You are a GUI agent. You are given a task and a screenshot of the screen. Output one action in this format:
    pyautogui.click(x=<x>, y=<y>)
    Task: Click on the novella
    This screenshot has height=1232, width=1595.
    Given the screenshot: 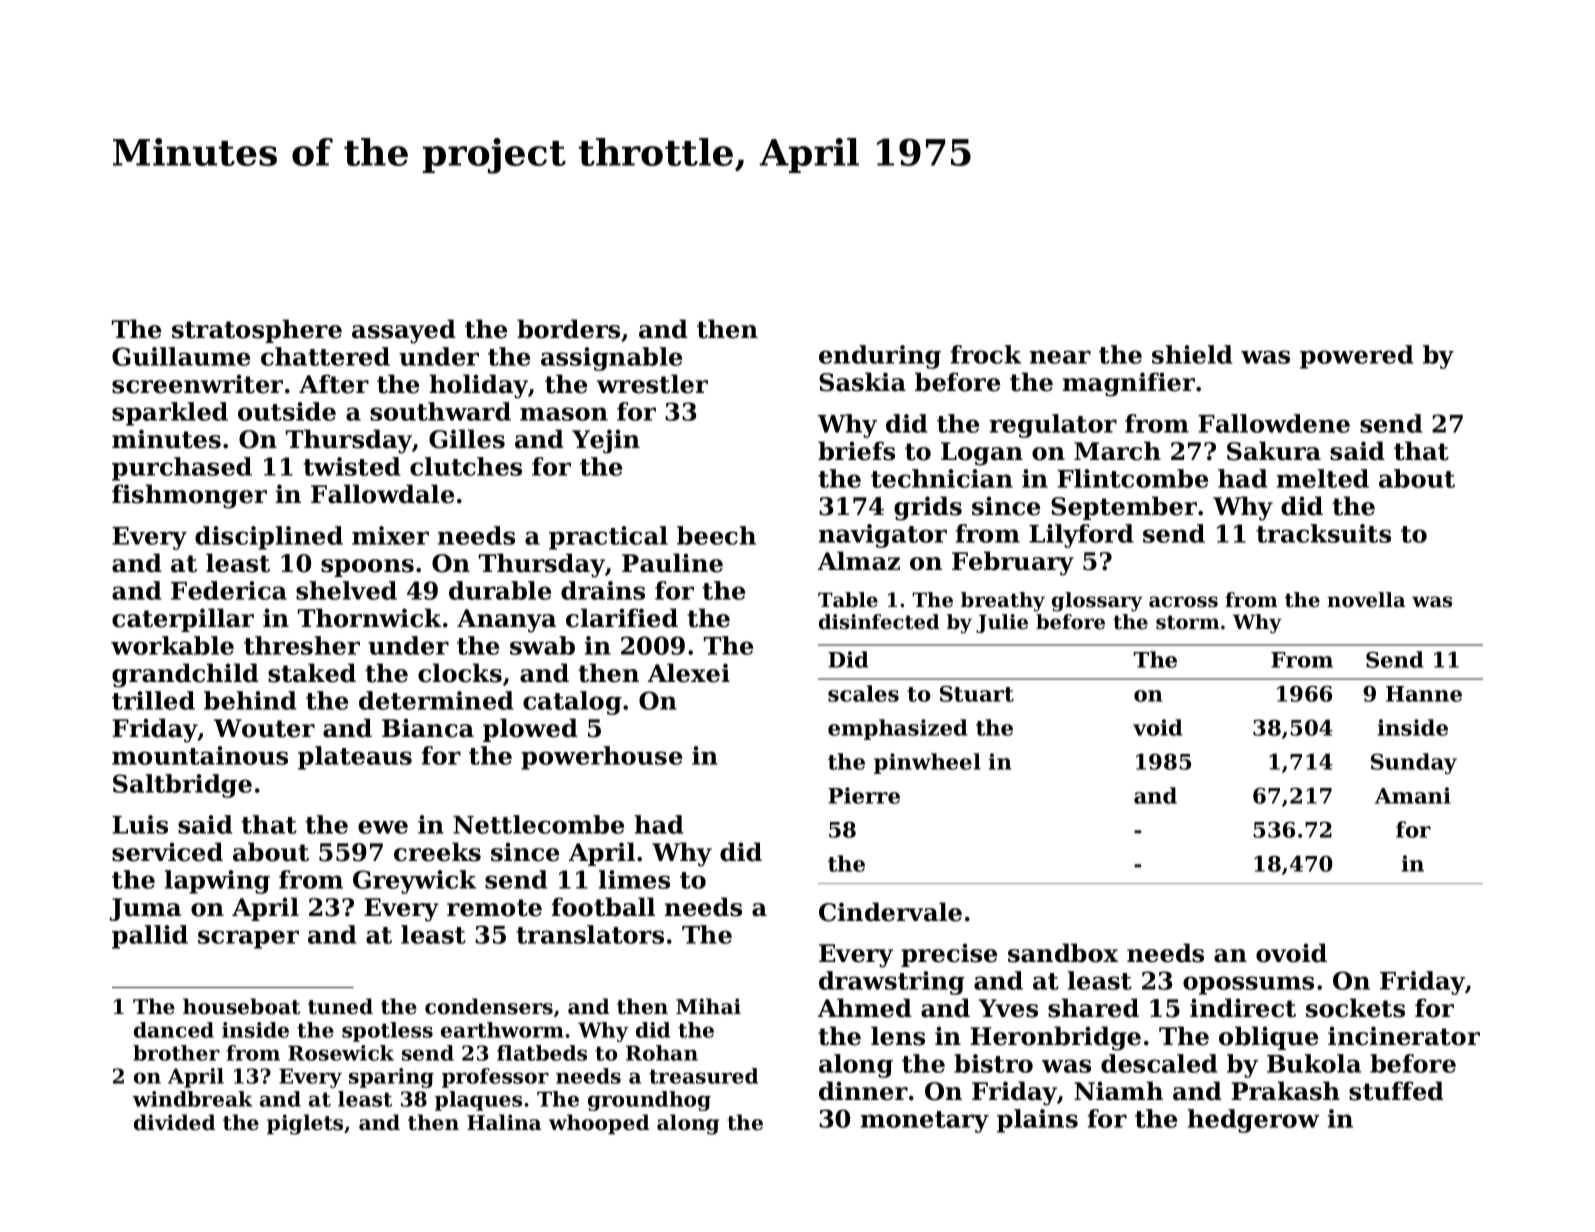 What is the action you would take?
    pyautogui.click(x=1366, y=600)
